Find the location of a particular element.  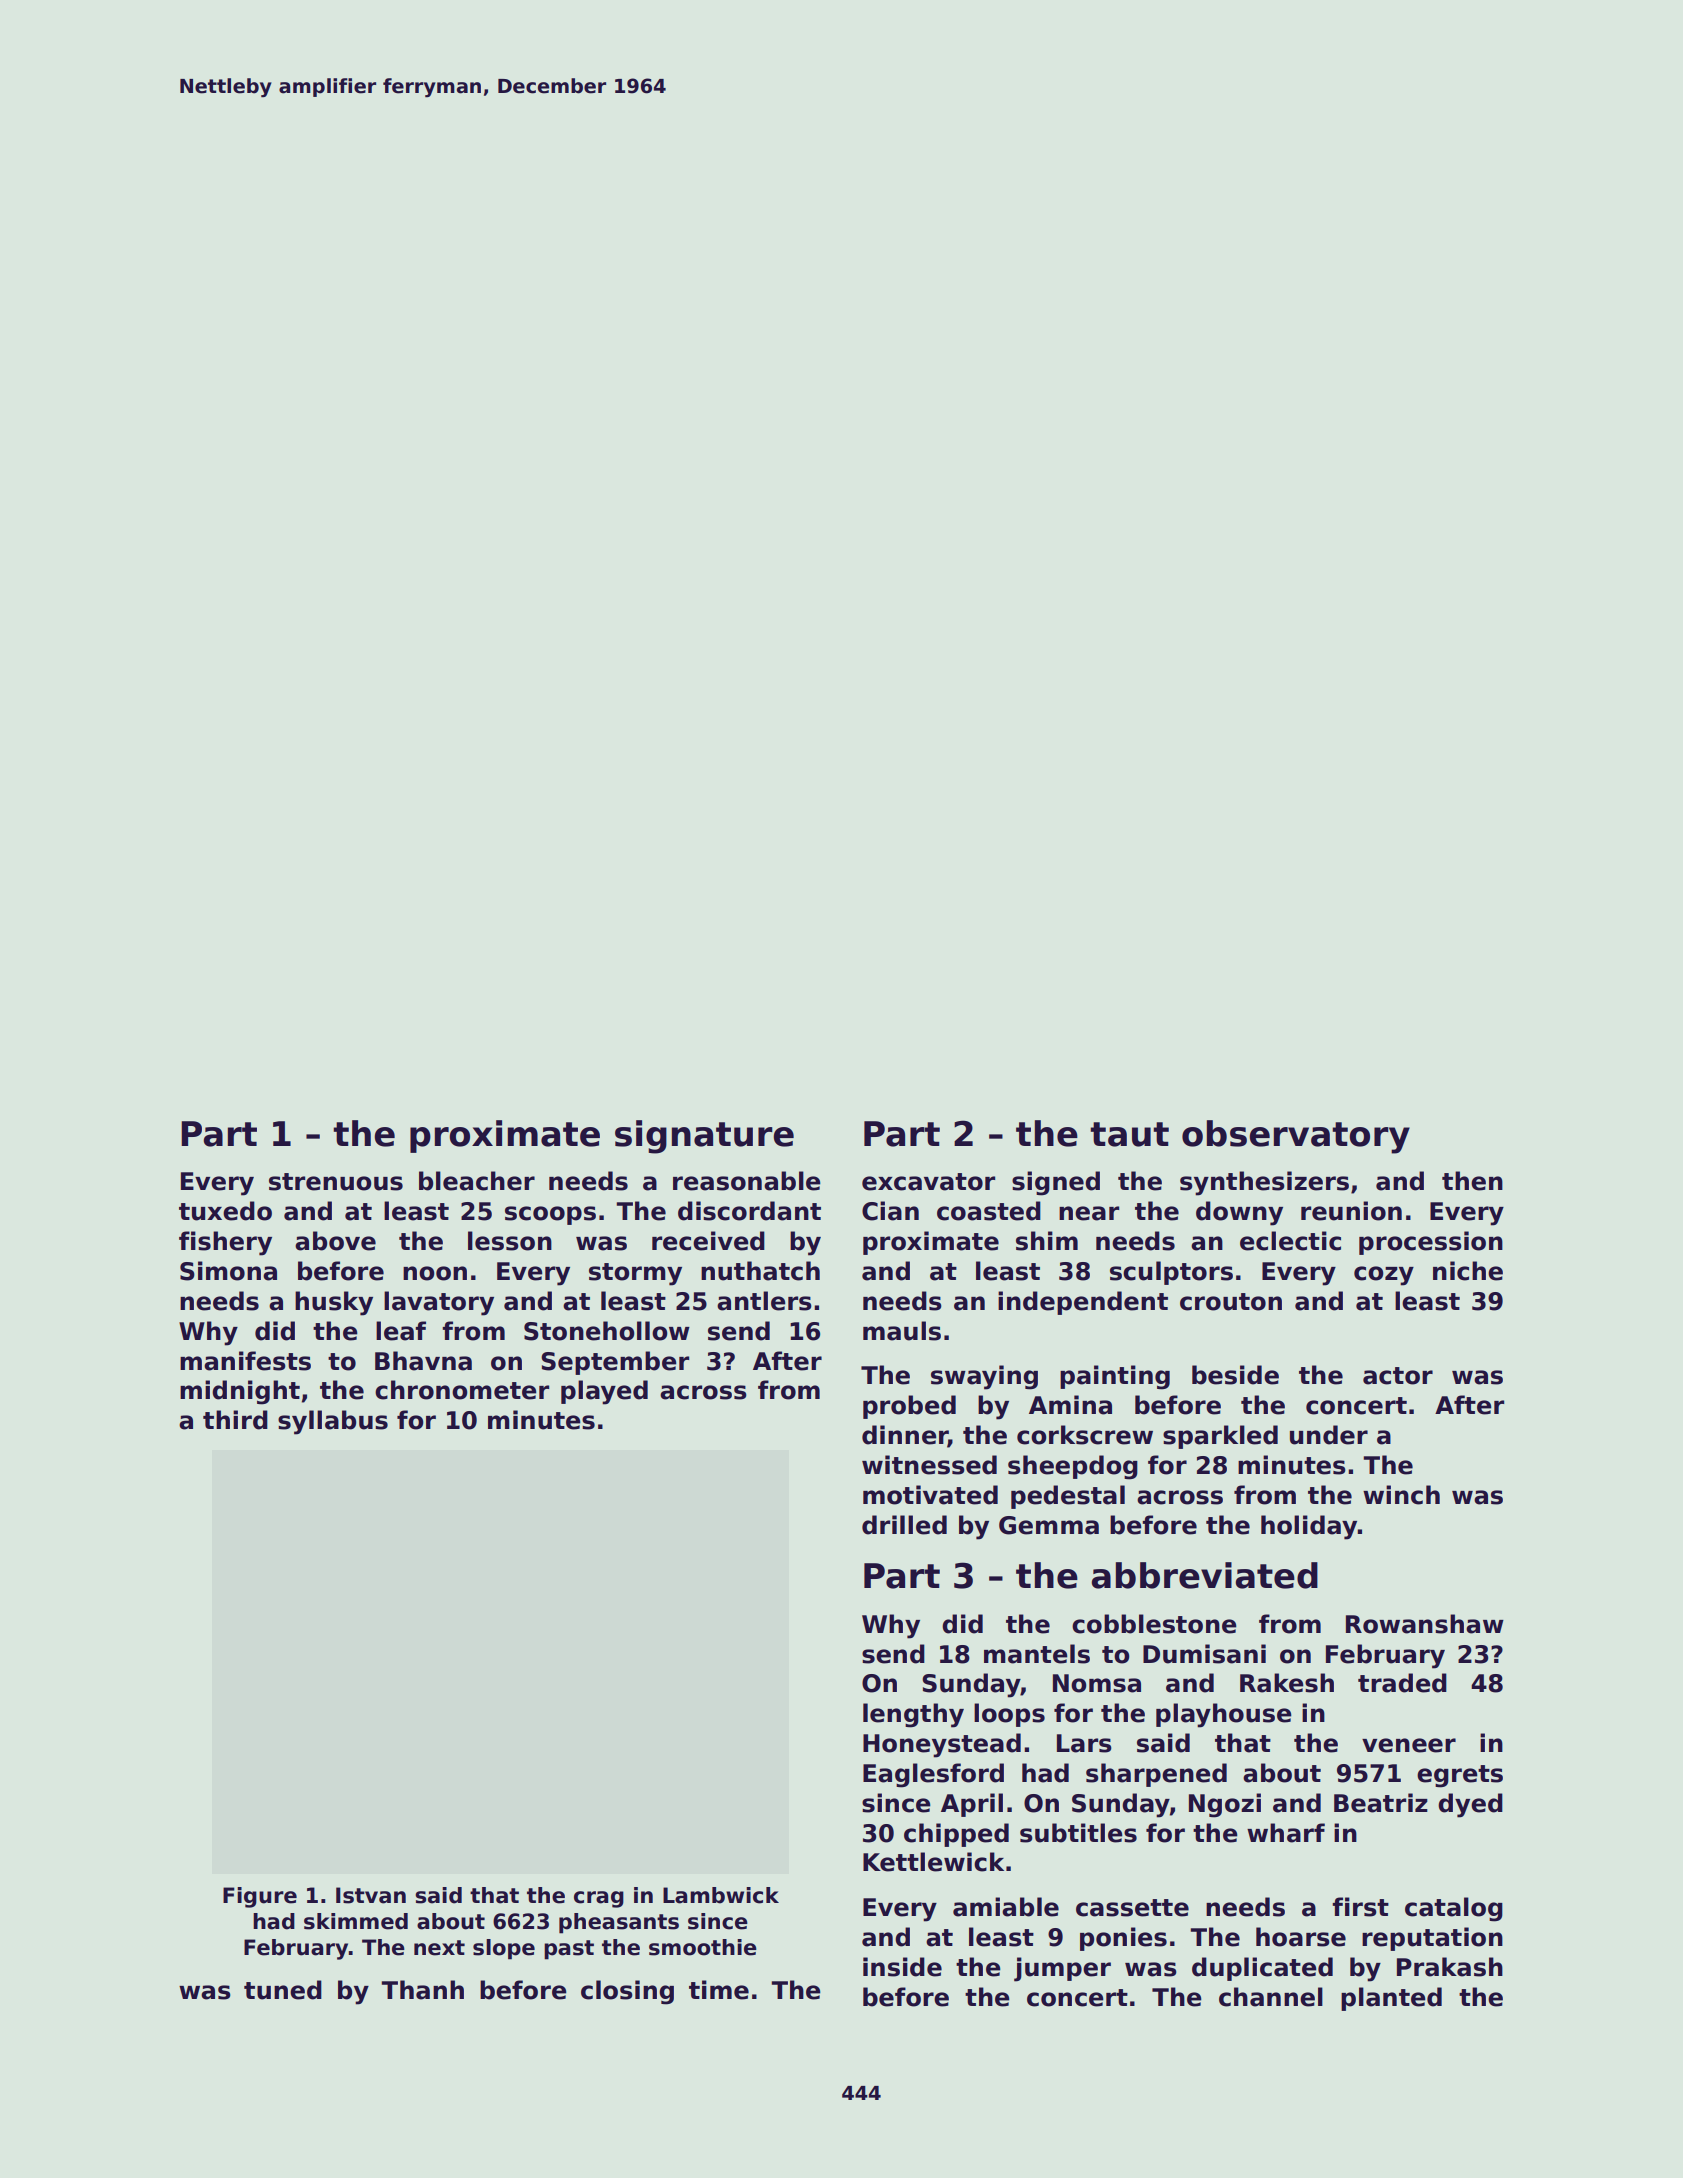

reasonable is located at coordinates (747, 1181).
